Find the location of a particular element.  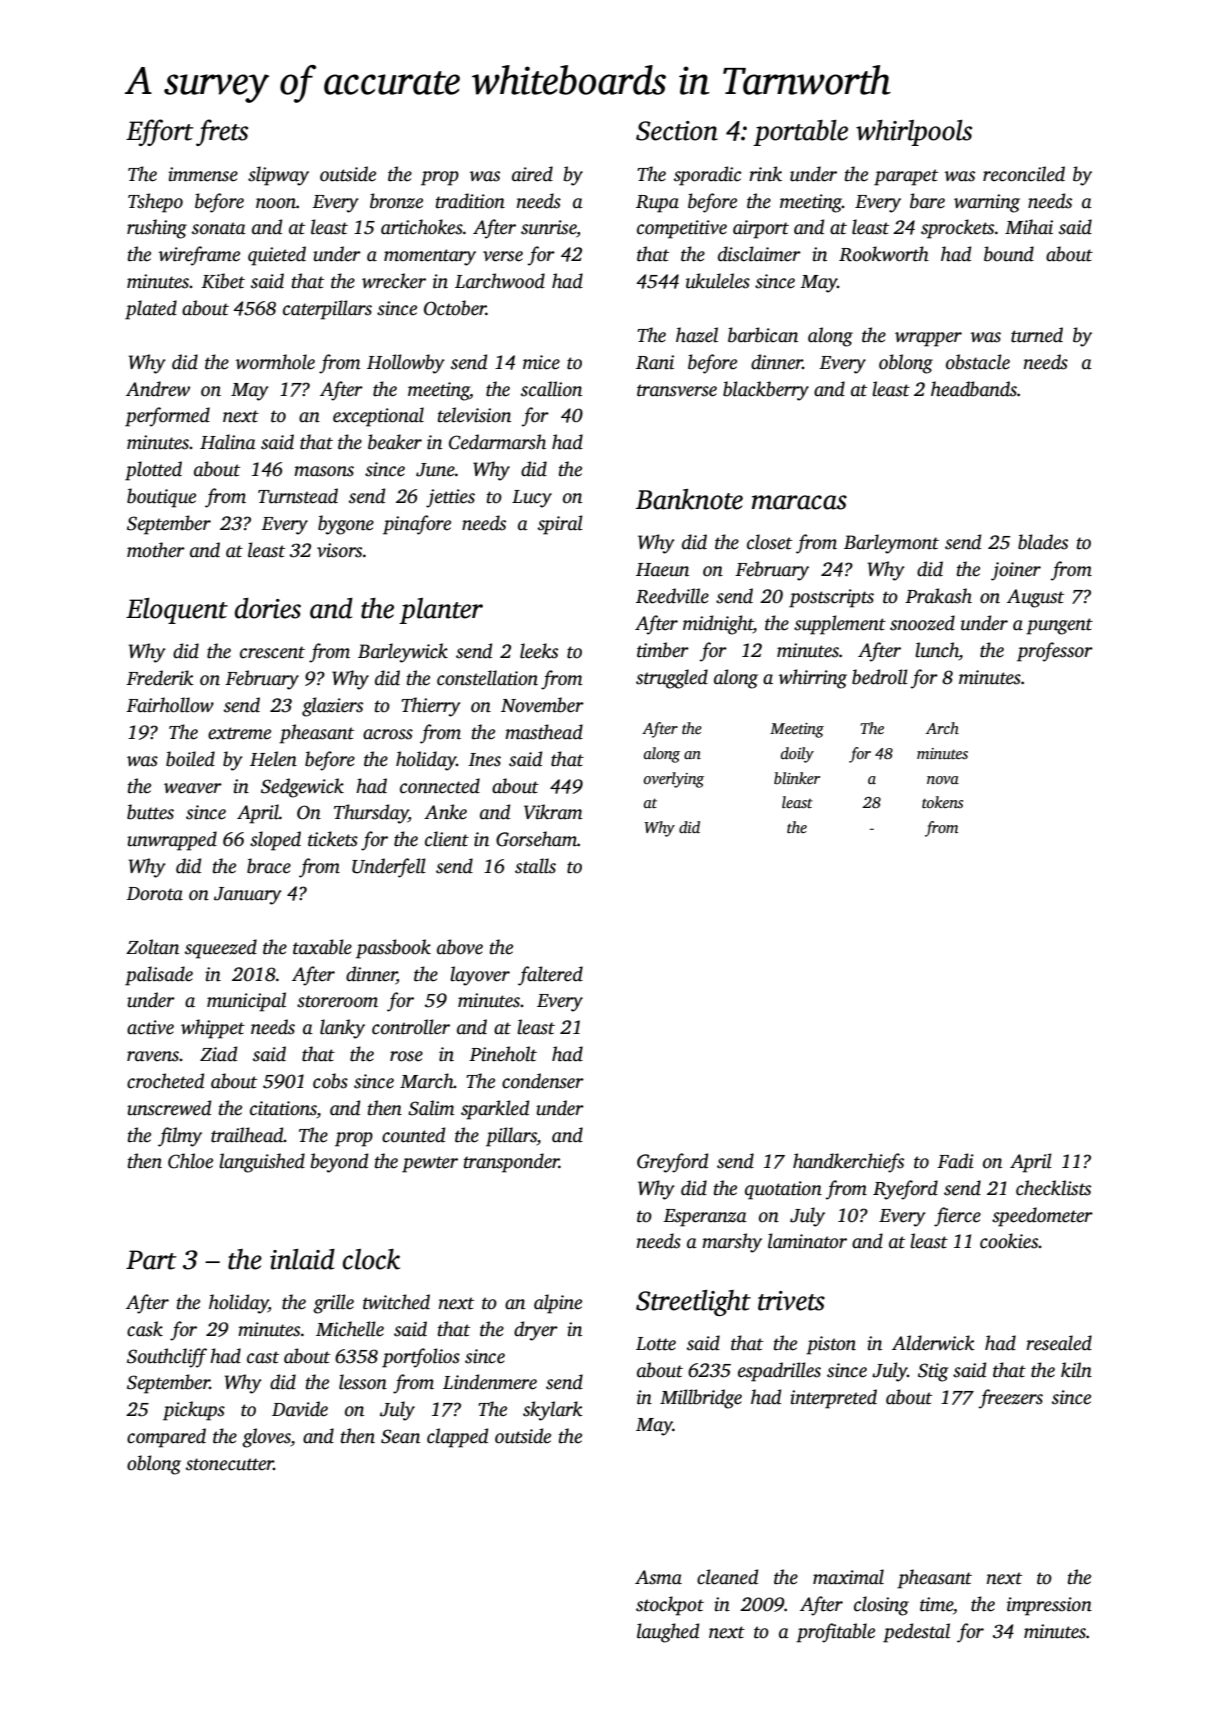

whirlpools is located at coordinates (914, 133).
